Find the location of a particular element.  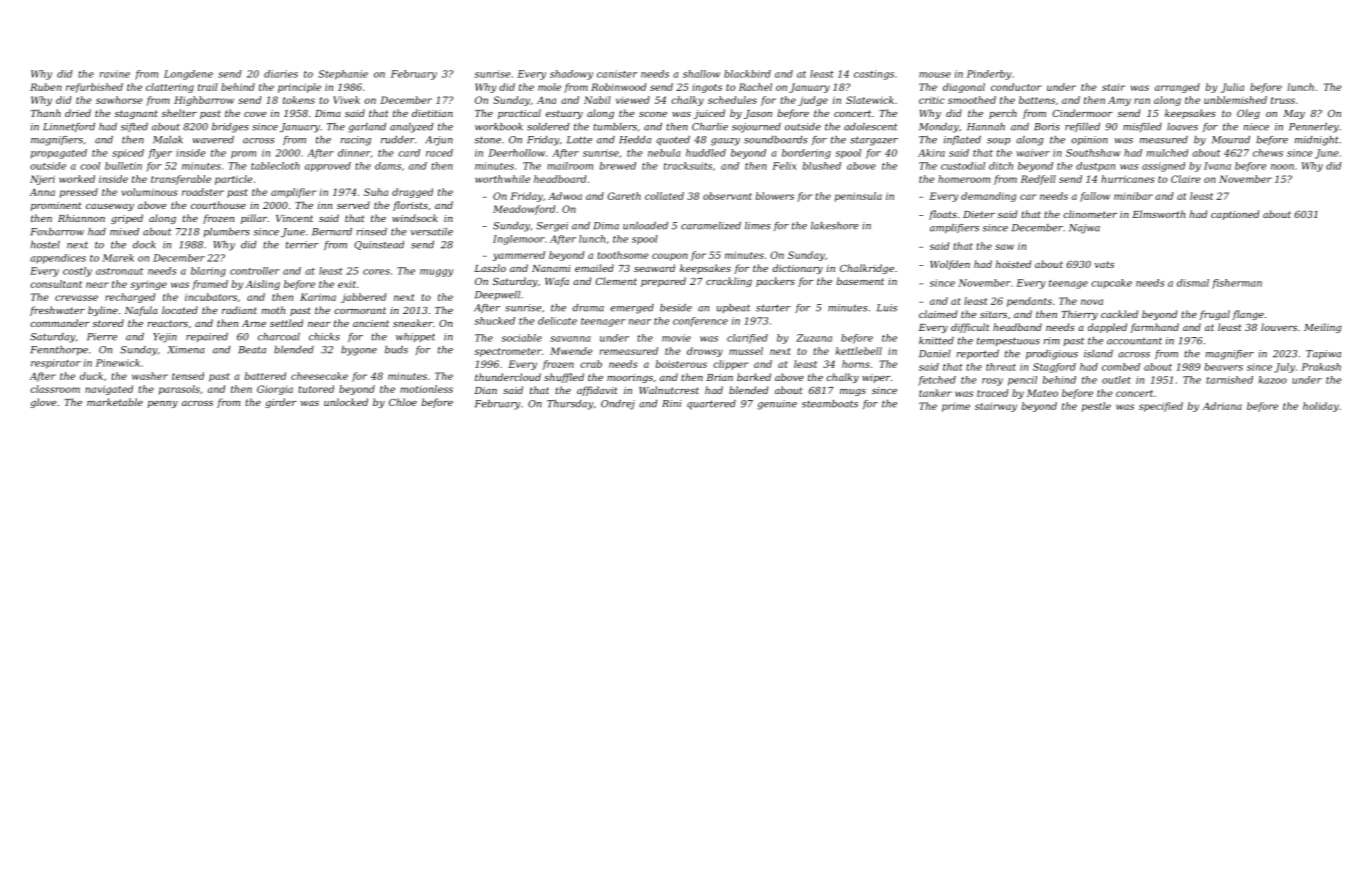

roadster is located at coordinates (203, 192).
